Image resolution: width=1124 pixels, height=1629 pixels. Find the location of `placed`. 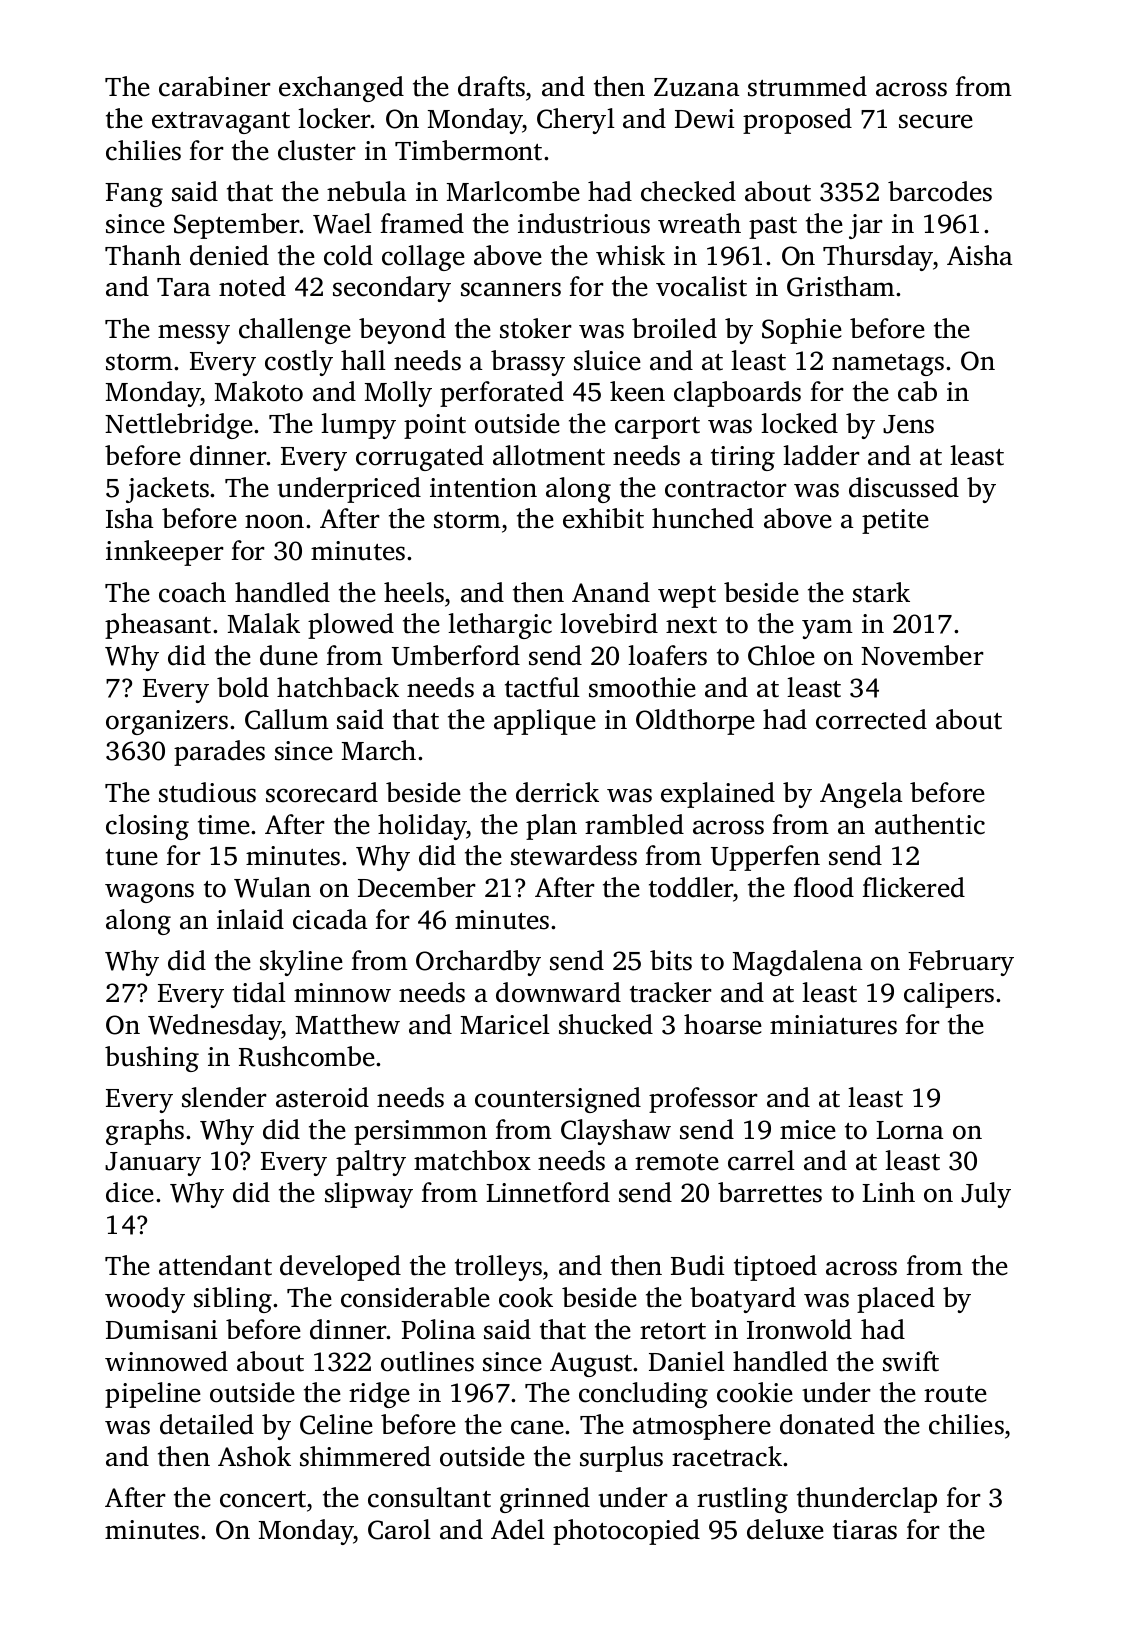

placed is located at coordinates (896, 1300).
